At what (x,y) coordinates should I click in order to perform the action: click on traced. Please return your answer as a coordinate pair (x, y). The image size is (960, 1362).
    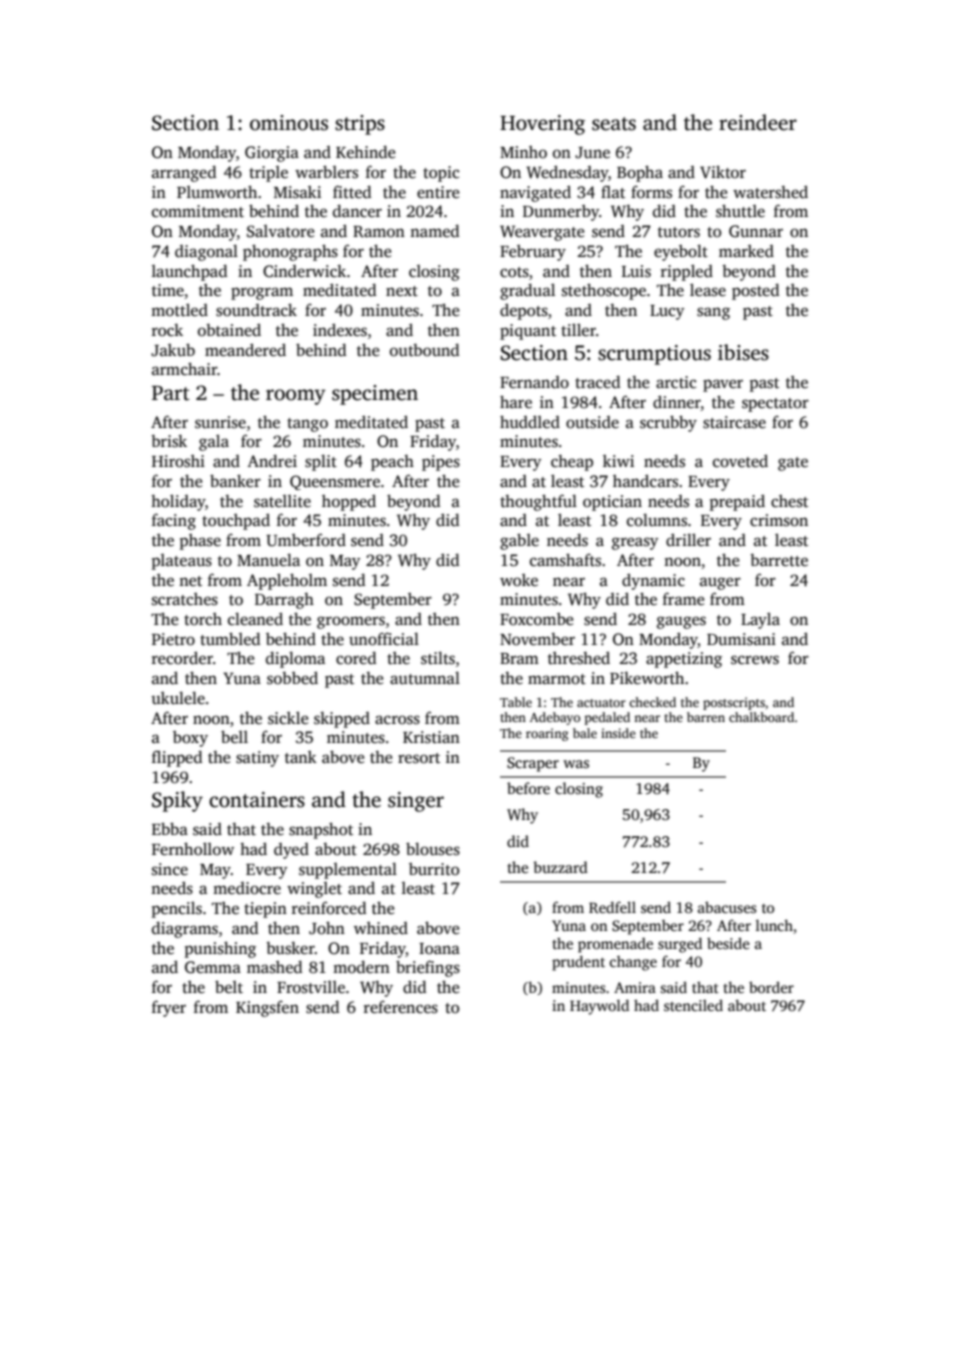
    Looking at the image, I should click on (597, 382).
